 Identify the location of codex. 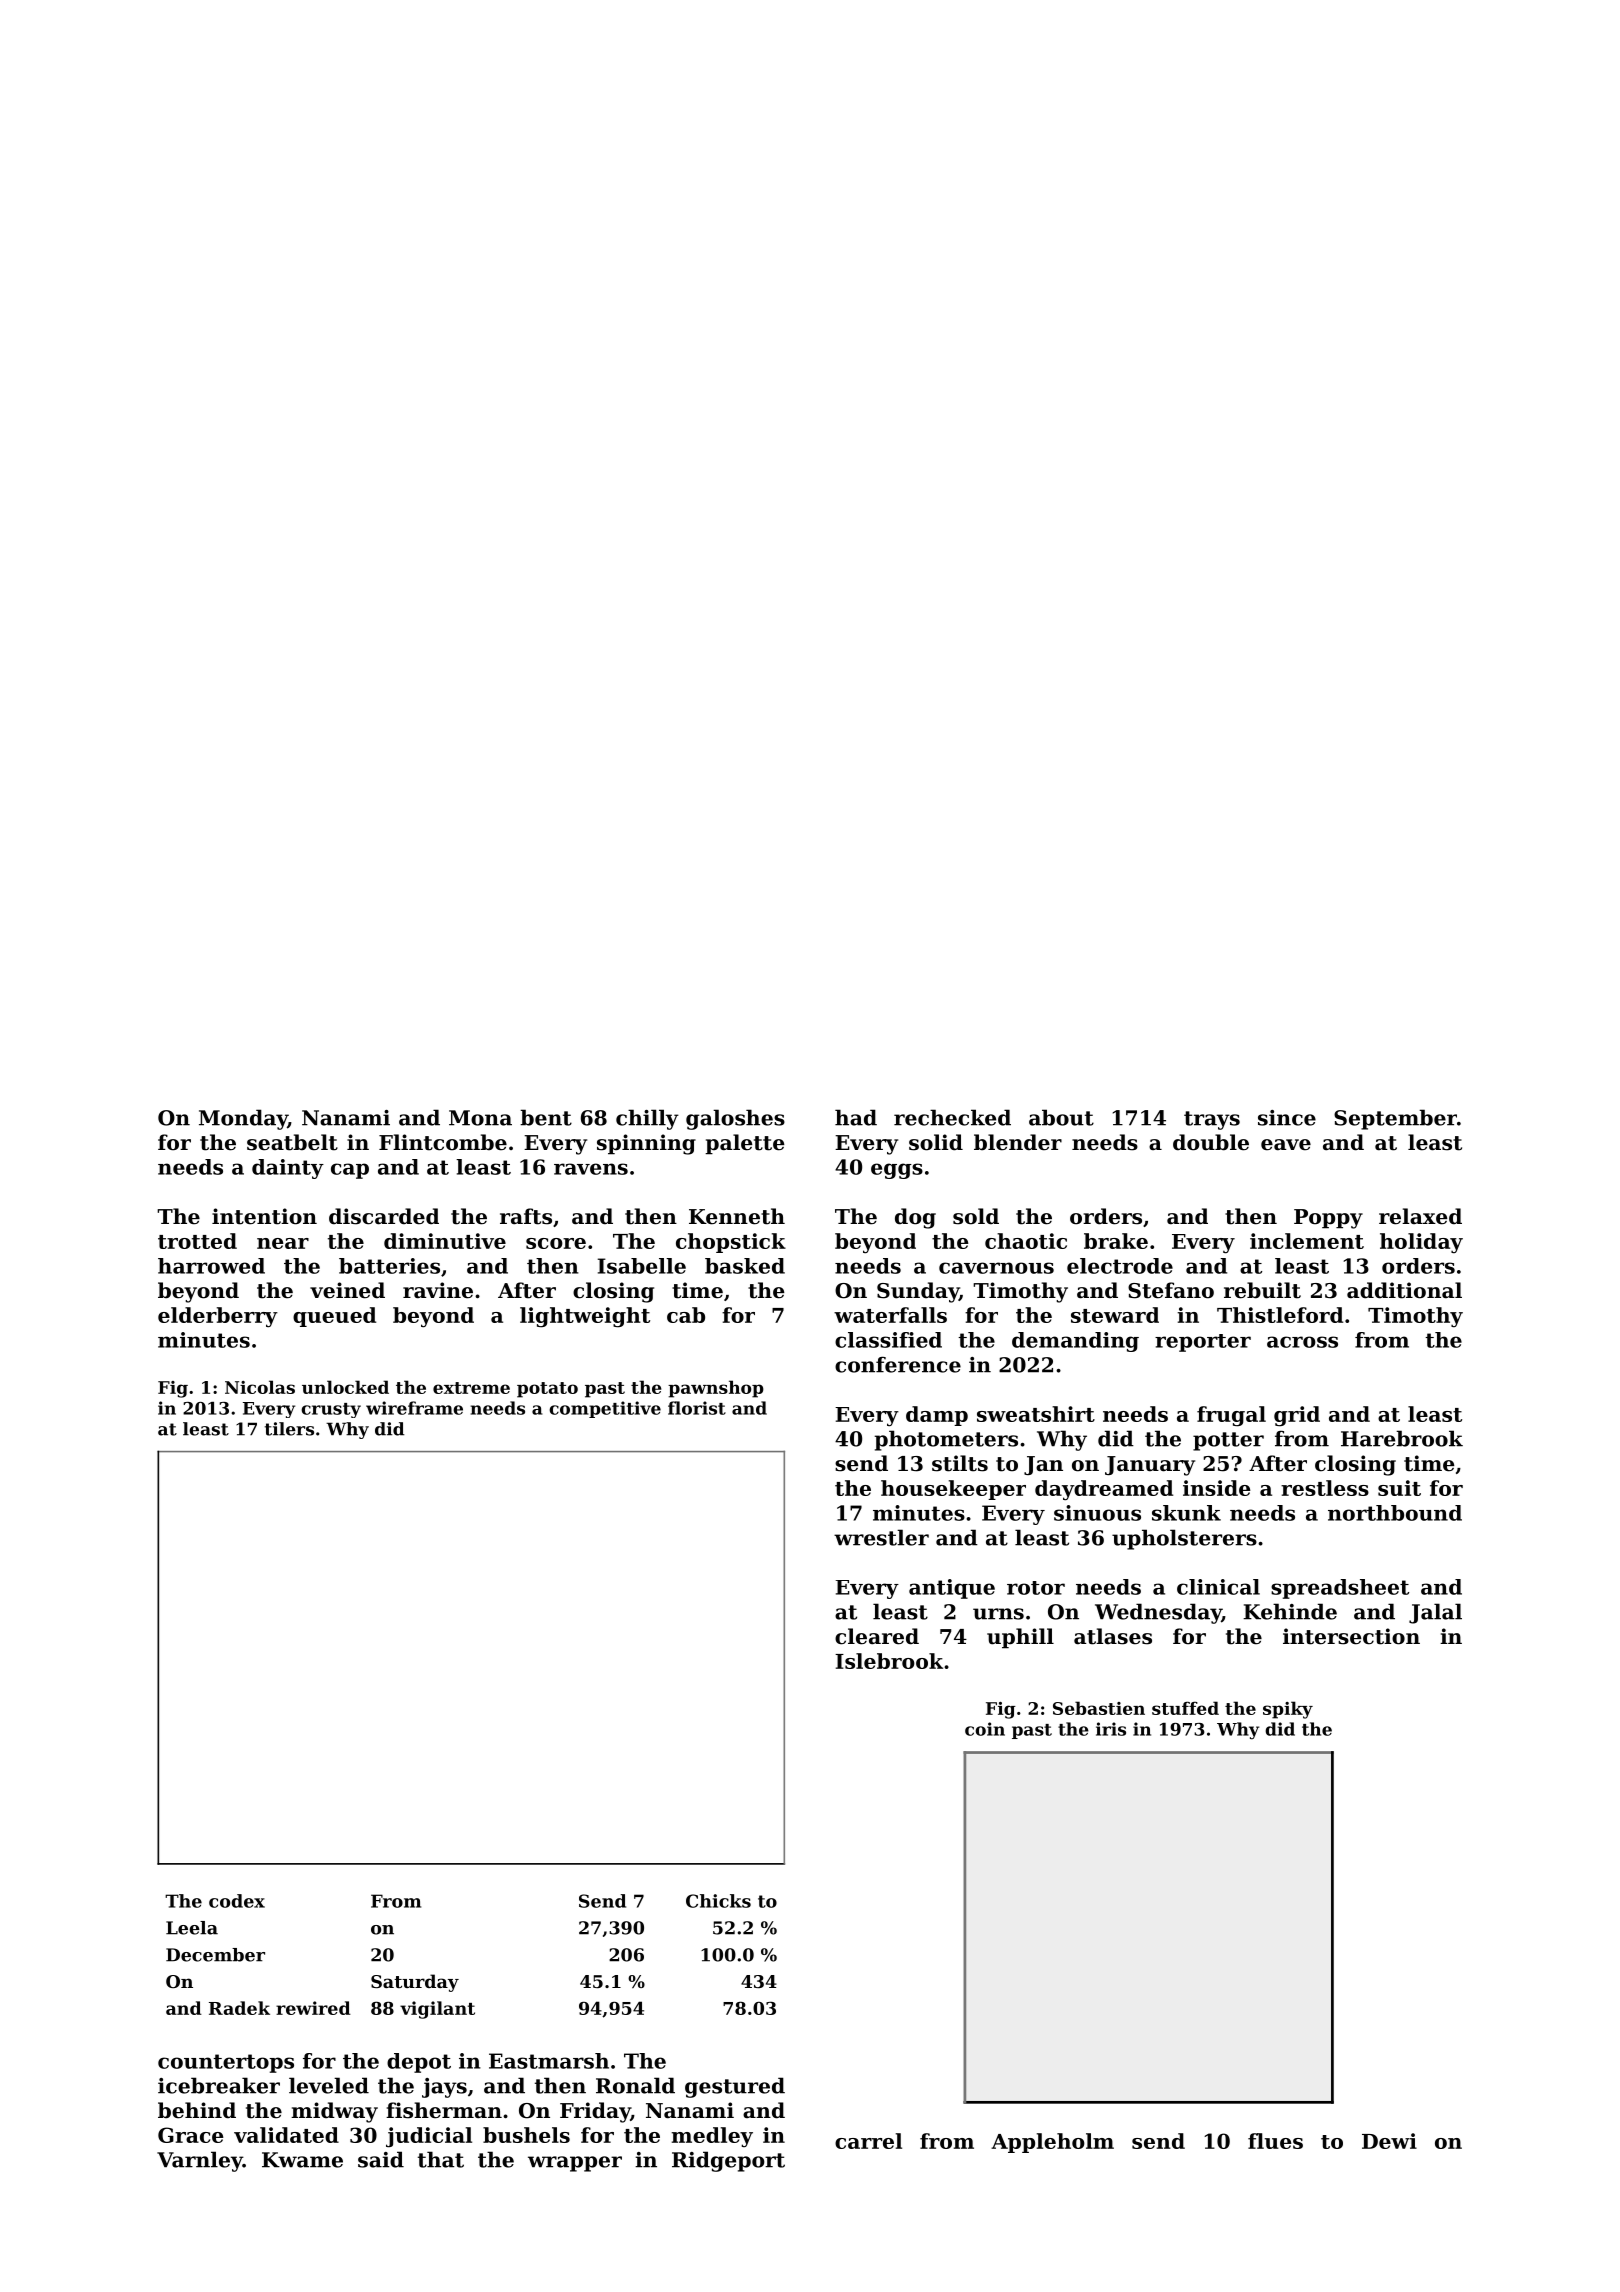
(237, 1901).
